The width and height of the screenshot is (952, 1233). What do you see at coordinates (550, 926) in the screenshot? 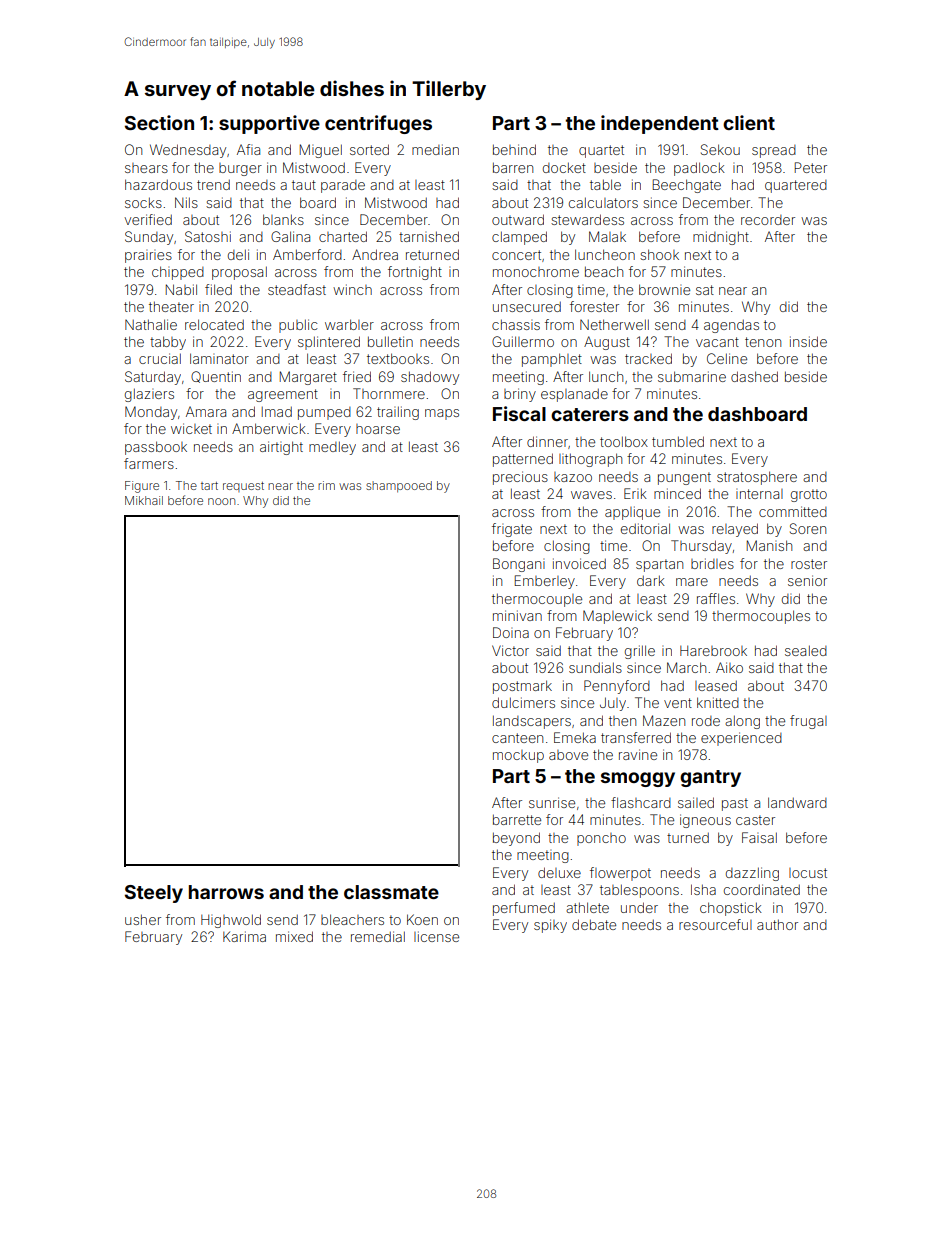
I see `spiky` at bounding box center [550, 926].
